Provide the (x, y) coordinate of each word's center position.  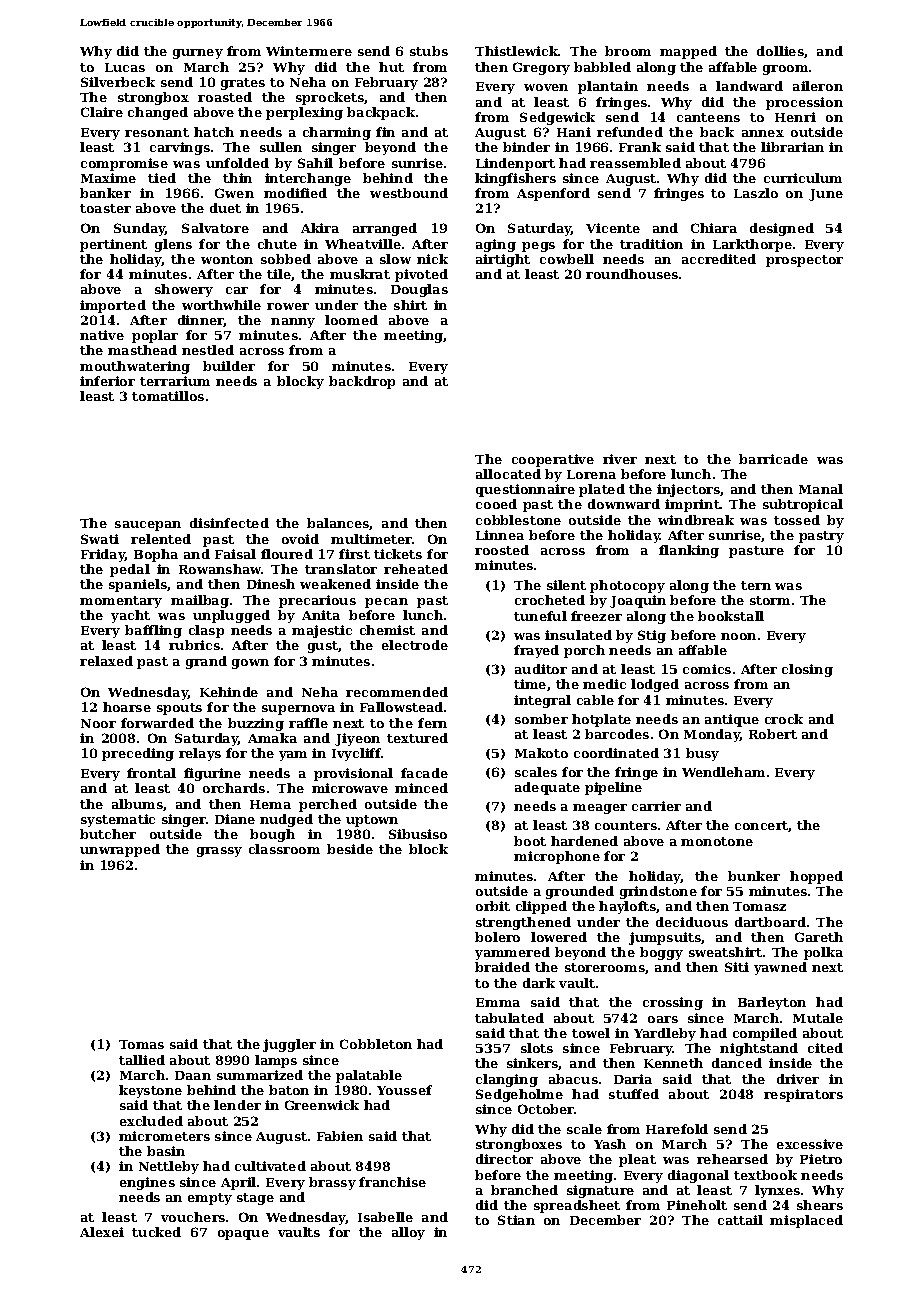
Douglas (419, 290)
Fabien (340, 1136)
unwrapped (120, 850)
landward (749, 86)
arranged (385, 229)
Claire (102, 112)
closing (807, 670)
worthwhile (221, 305)
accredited (719, 259)
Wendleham (723, 772)
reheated (416, 569)
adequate (547, 788)
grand (206, 662)
